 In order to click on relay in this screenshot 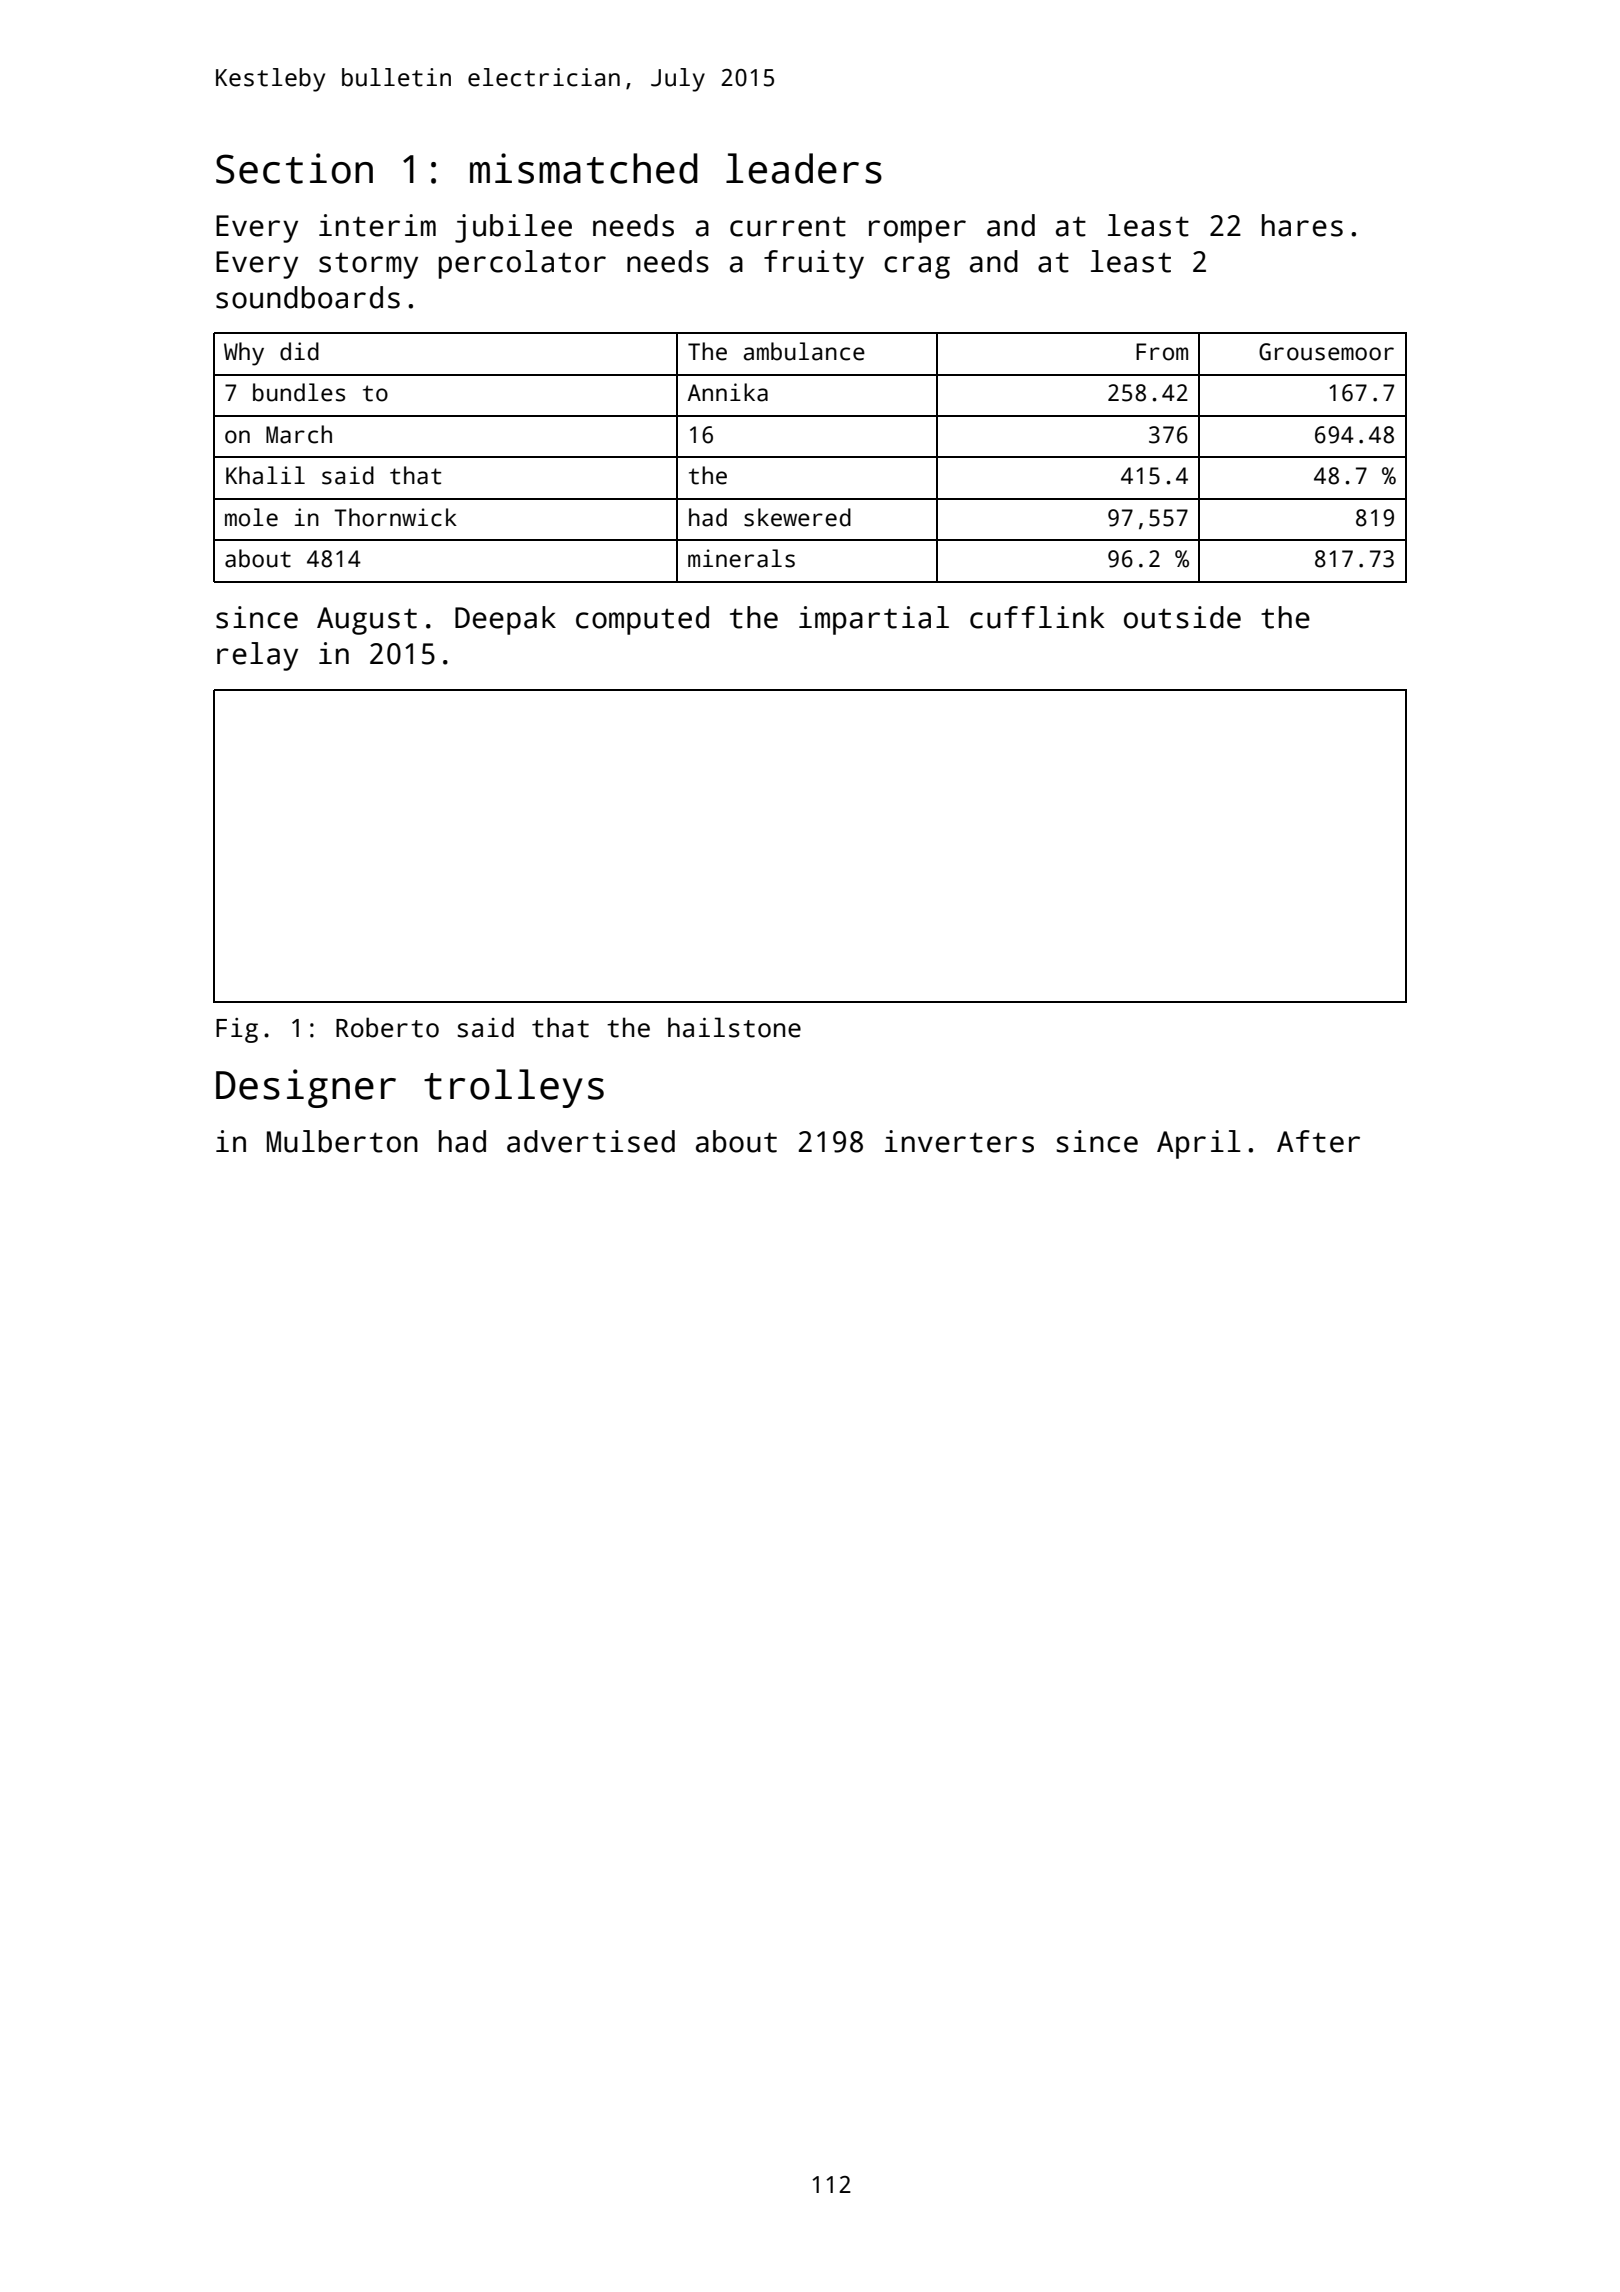, I will do `click(257, 656)`.
